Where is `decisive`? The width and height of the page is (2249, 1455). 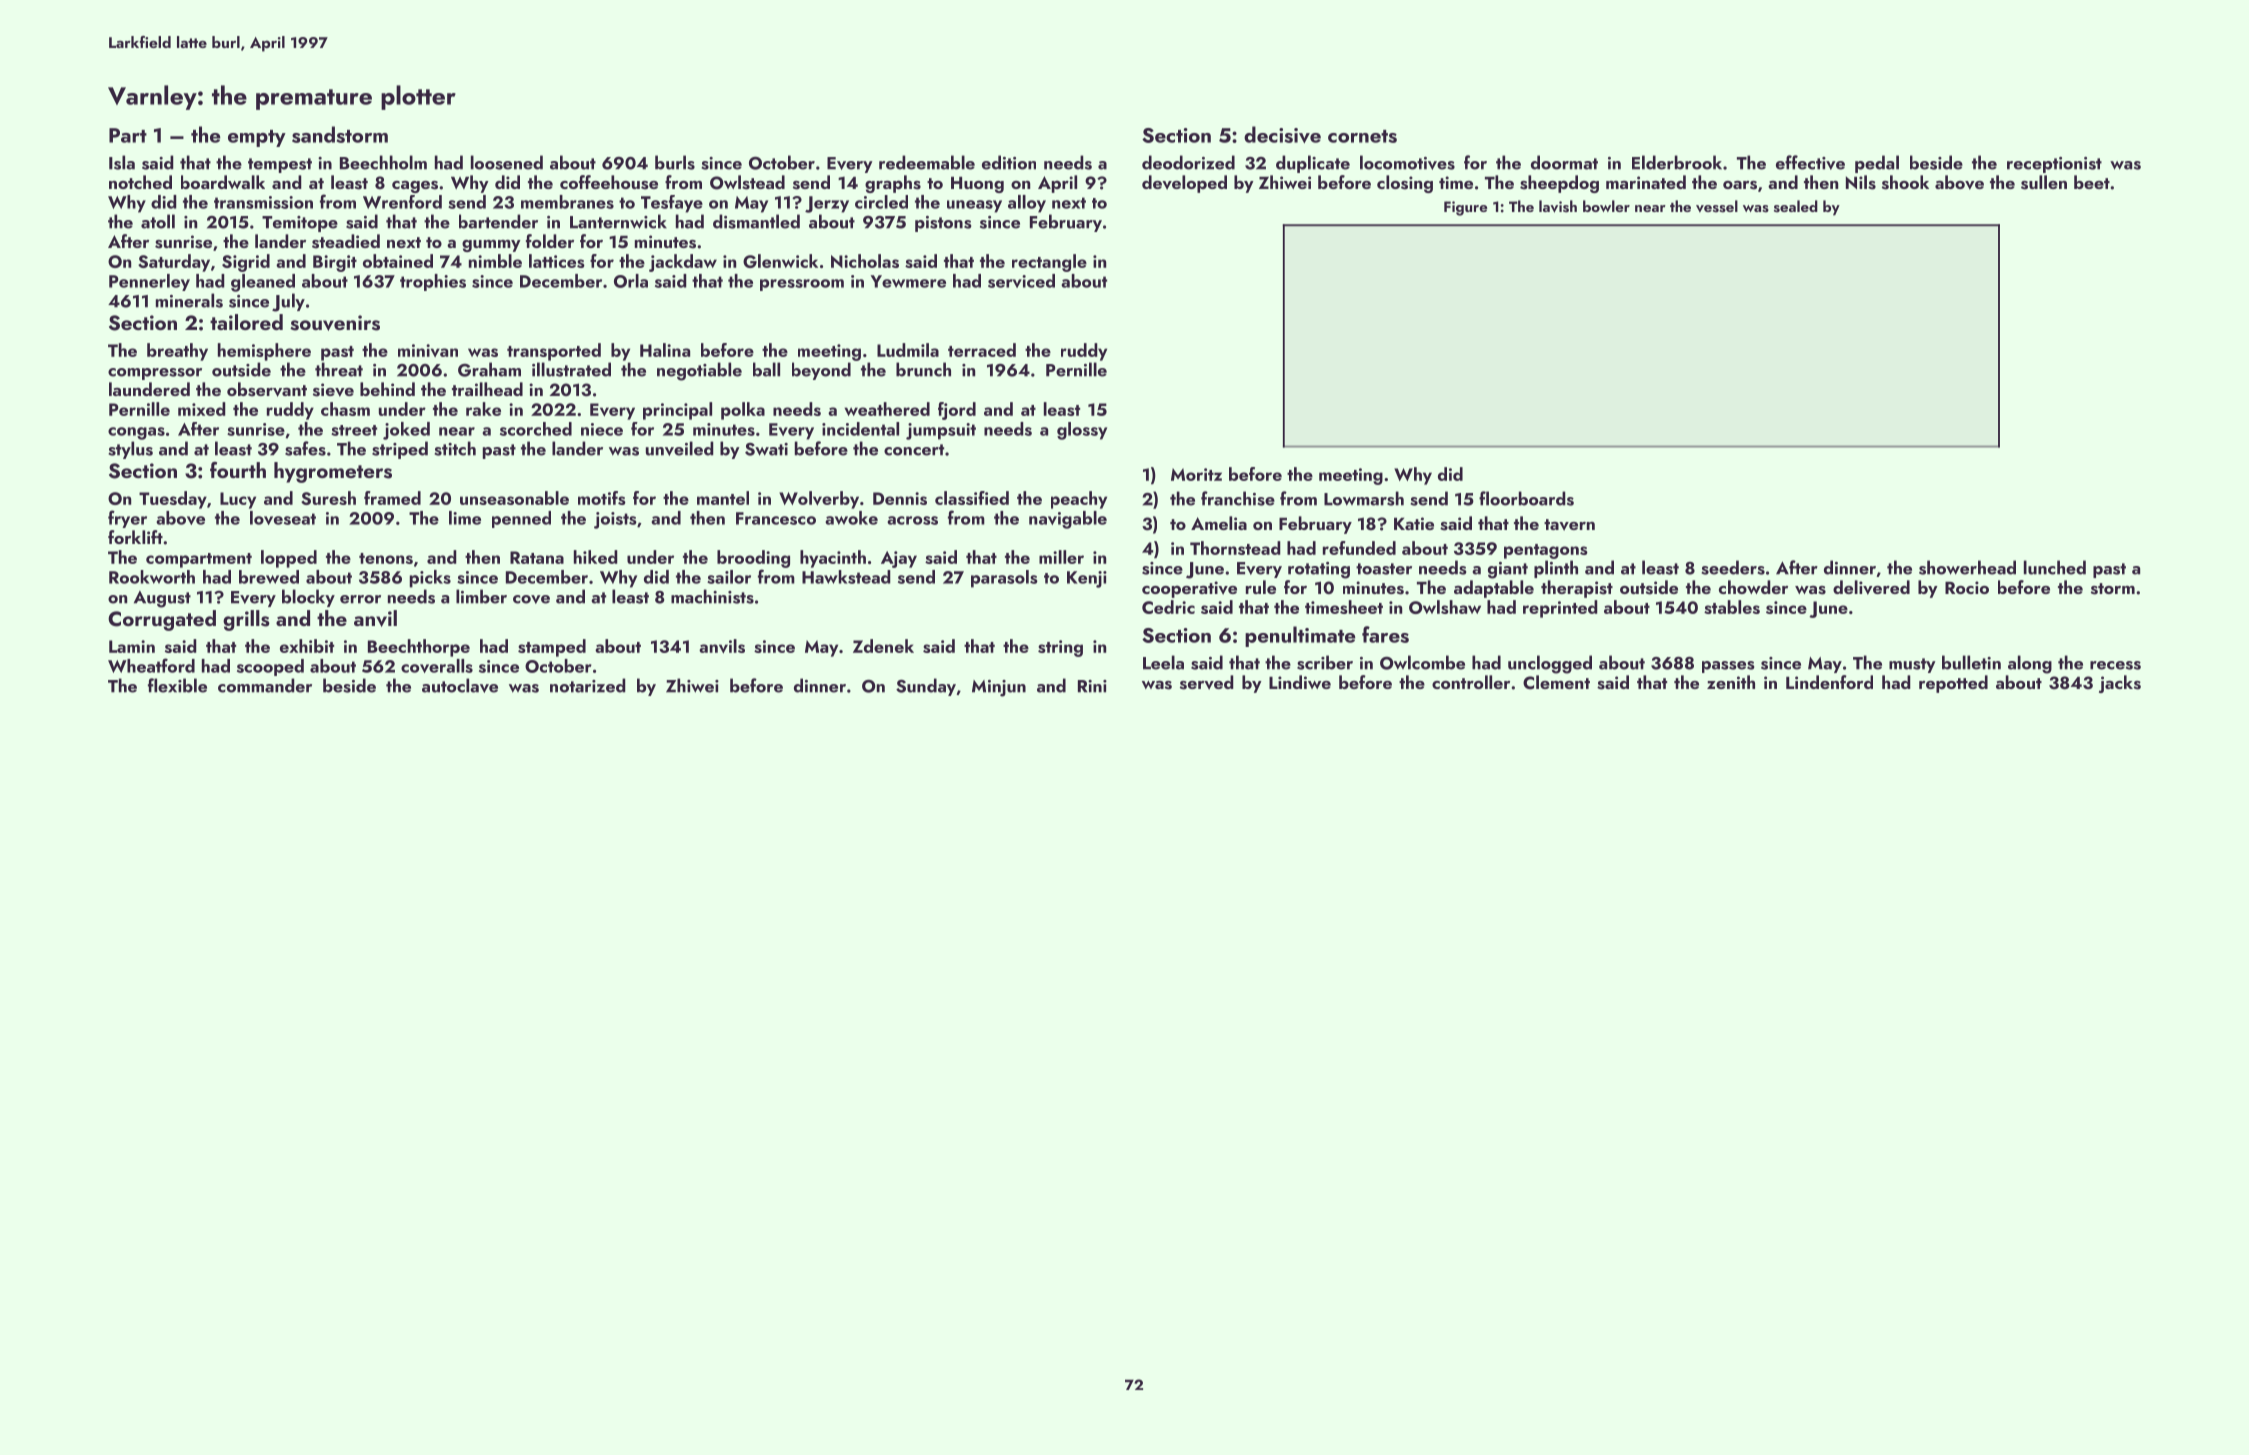
decisive is located at coordinates (1282, 134).
